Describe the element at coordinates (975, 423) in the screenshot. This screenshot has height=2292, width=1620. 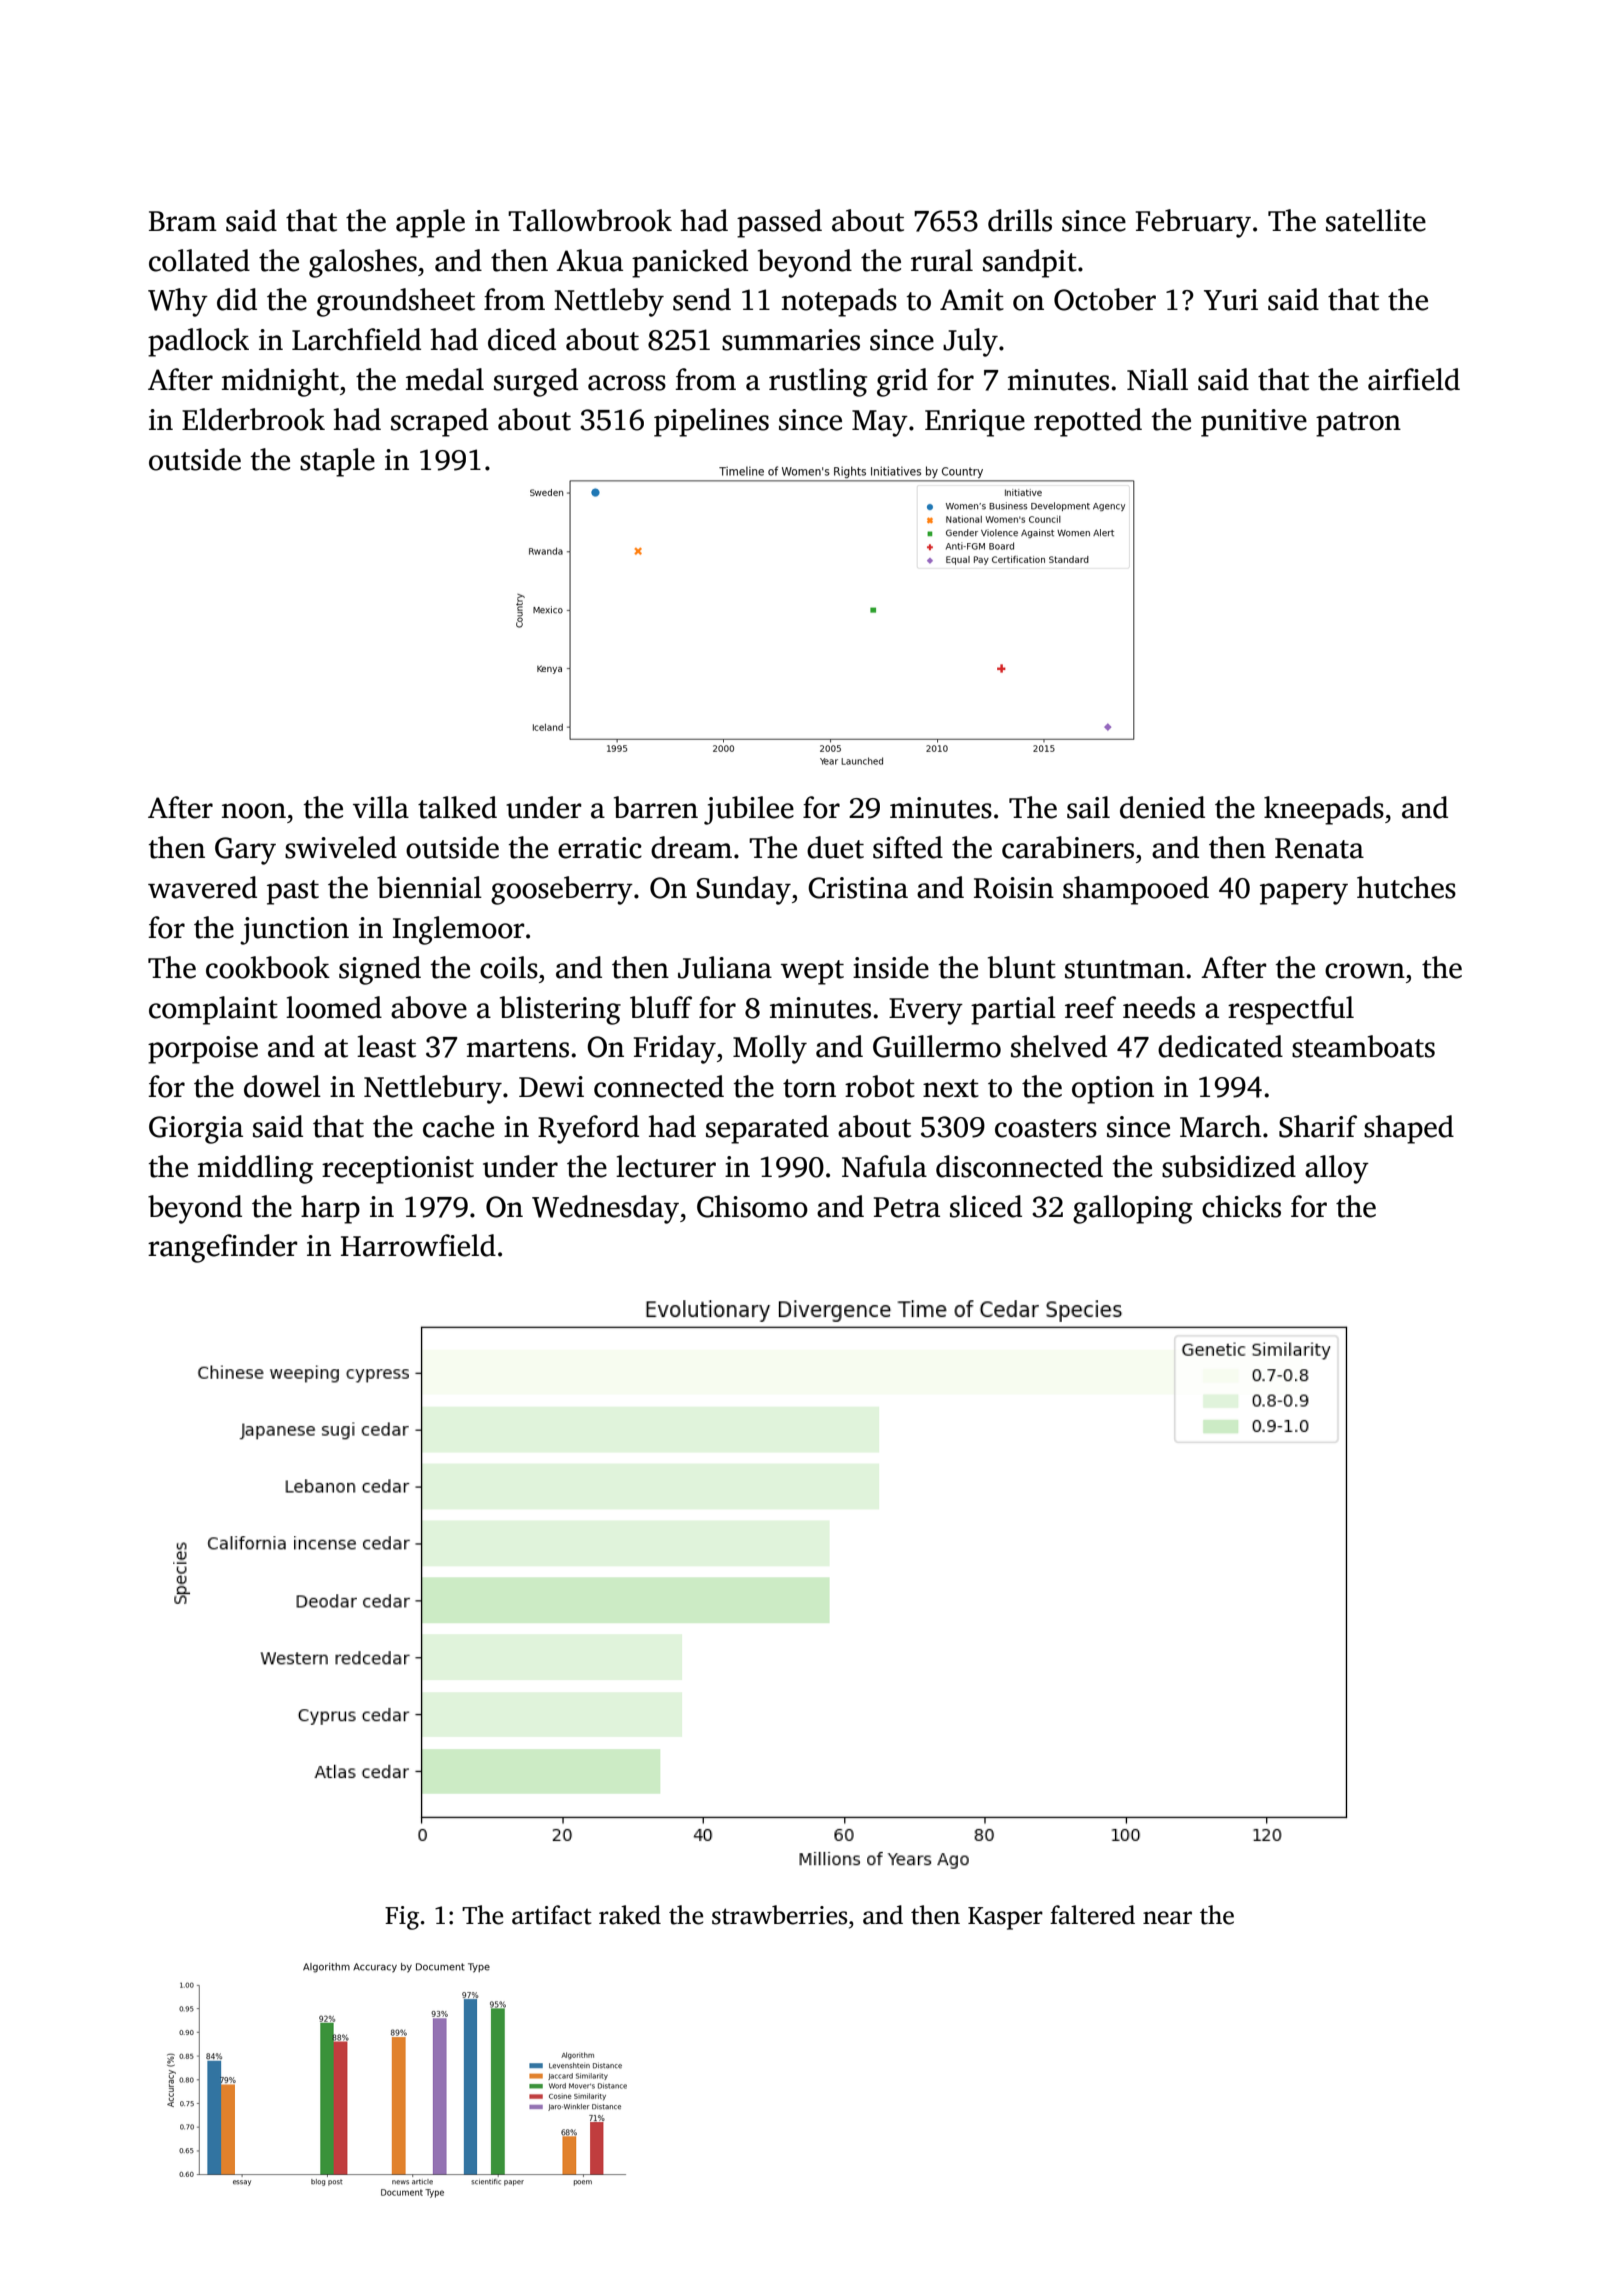
I see `Enrique` at that location.
